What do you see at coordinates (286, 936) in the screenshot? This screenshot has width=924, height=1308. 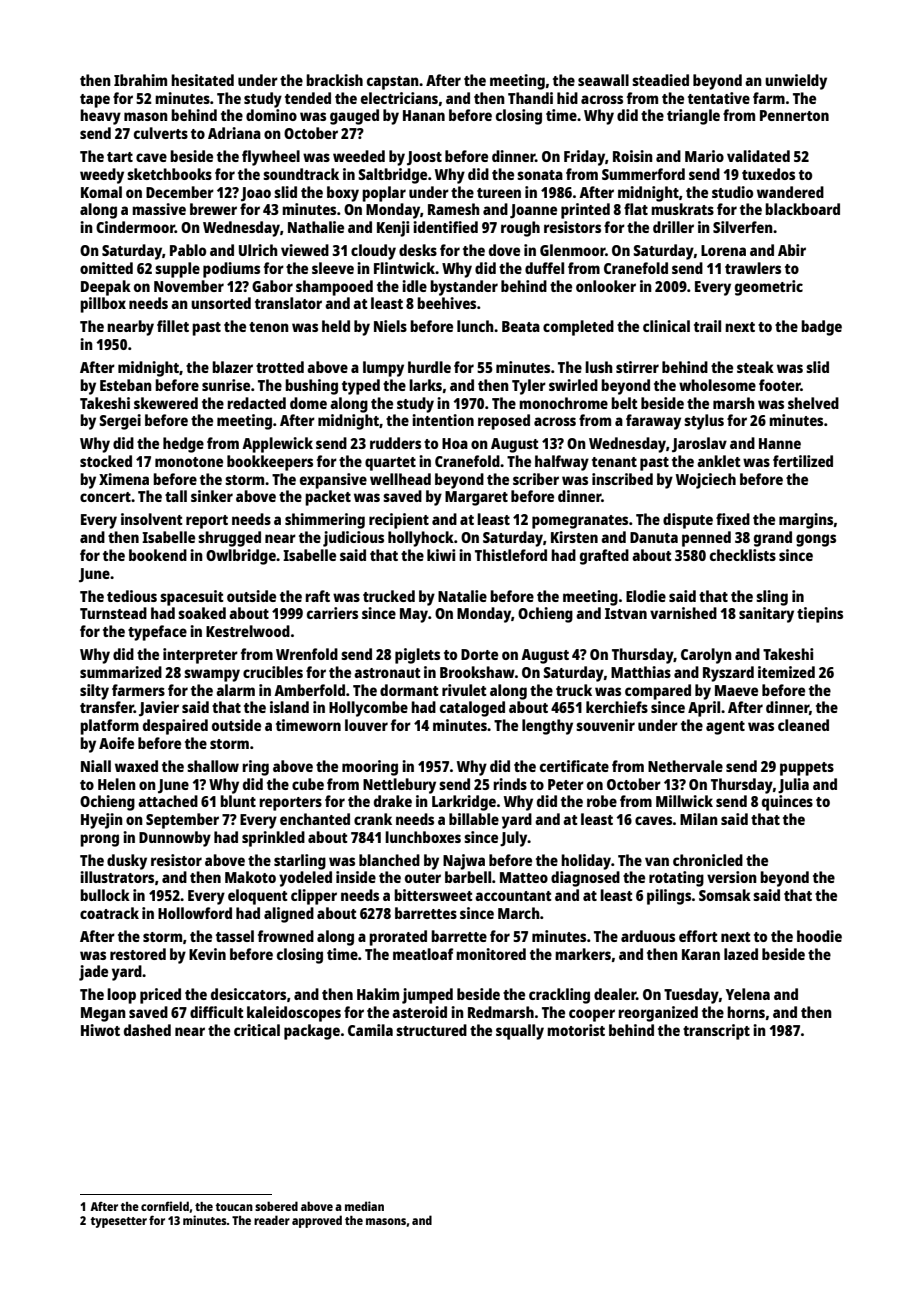 I see `frowned` at bounding box center [286, 936].
